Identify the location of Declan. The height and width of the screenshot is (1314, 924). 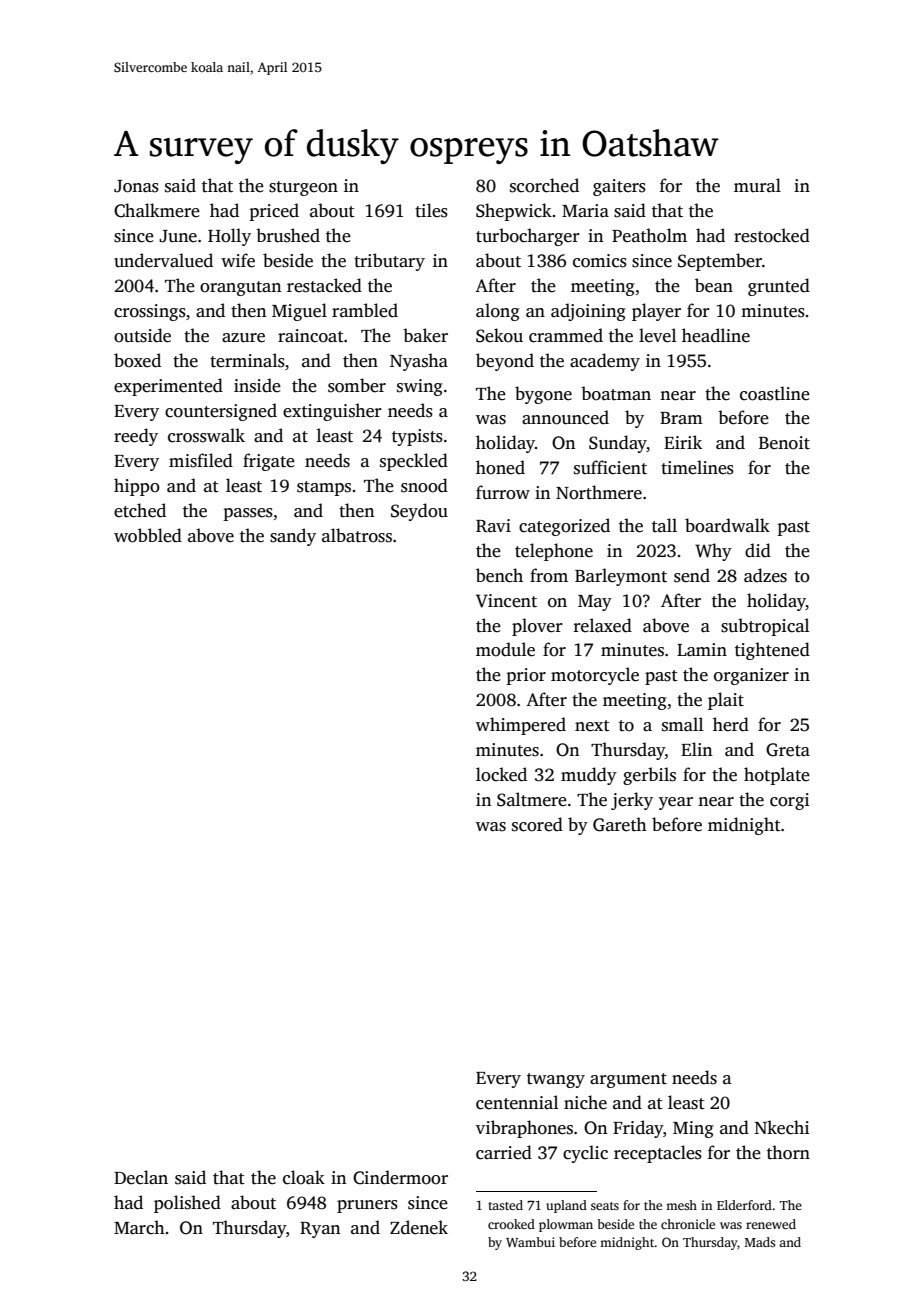
(141, 1177).
